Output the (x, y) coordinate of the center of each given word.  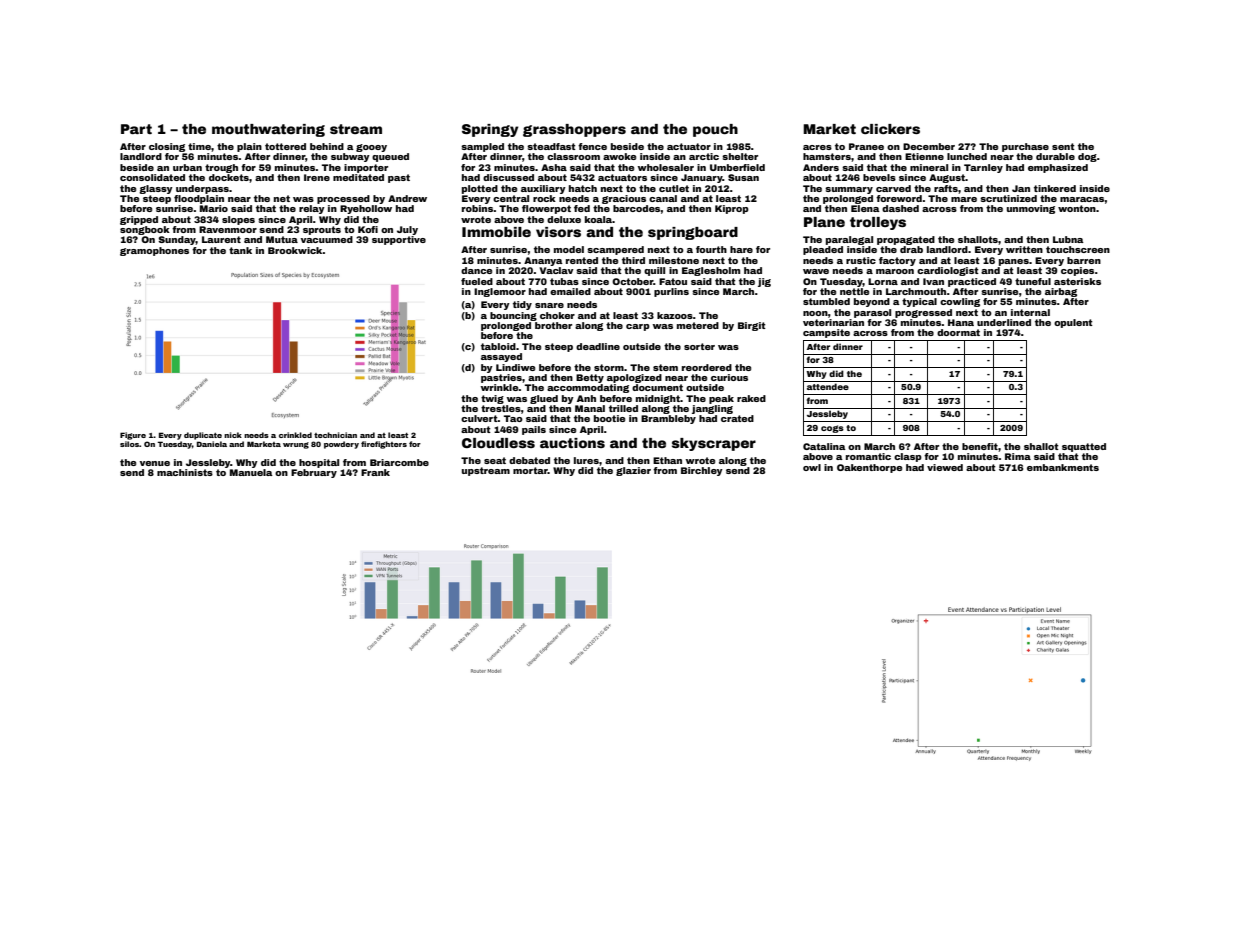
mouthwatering (268, 130)
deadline (598, 346)
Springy (490, 130)
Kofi (368, 229)
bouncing (513, 316)
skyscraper (714, 444)
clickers (890, 129)
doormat (958, 332)
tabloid (498, 346)
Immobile (496, 232)
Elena (865, 208)
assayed (501, 357)
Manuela (251, 472)
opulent (1073, 323)
